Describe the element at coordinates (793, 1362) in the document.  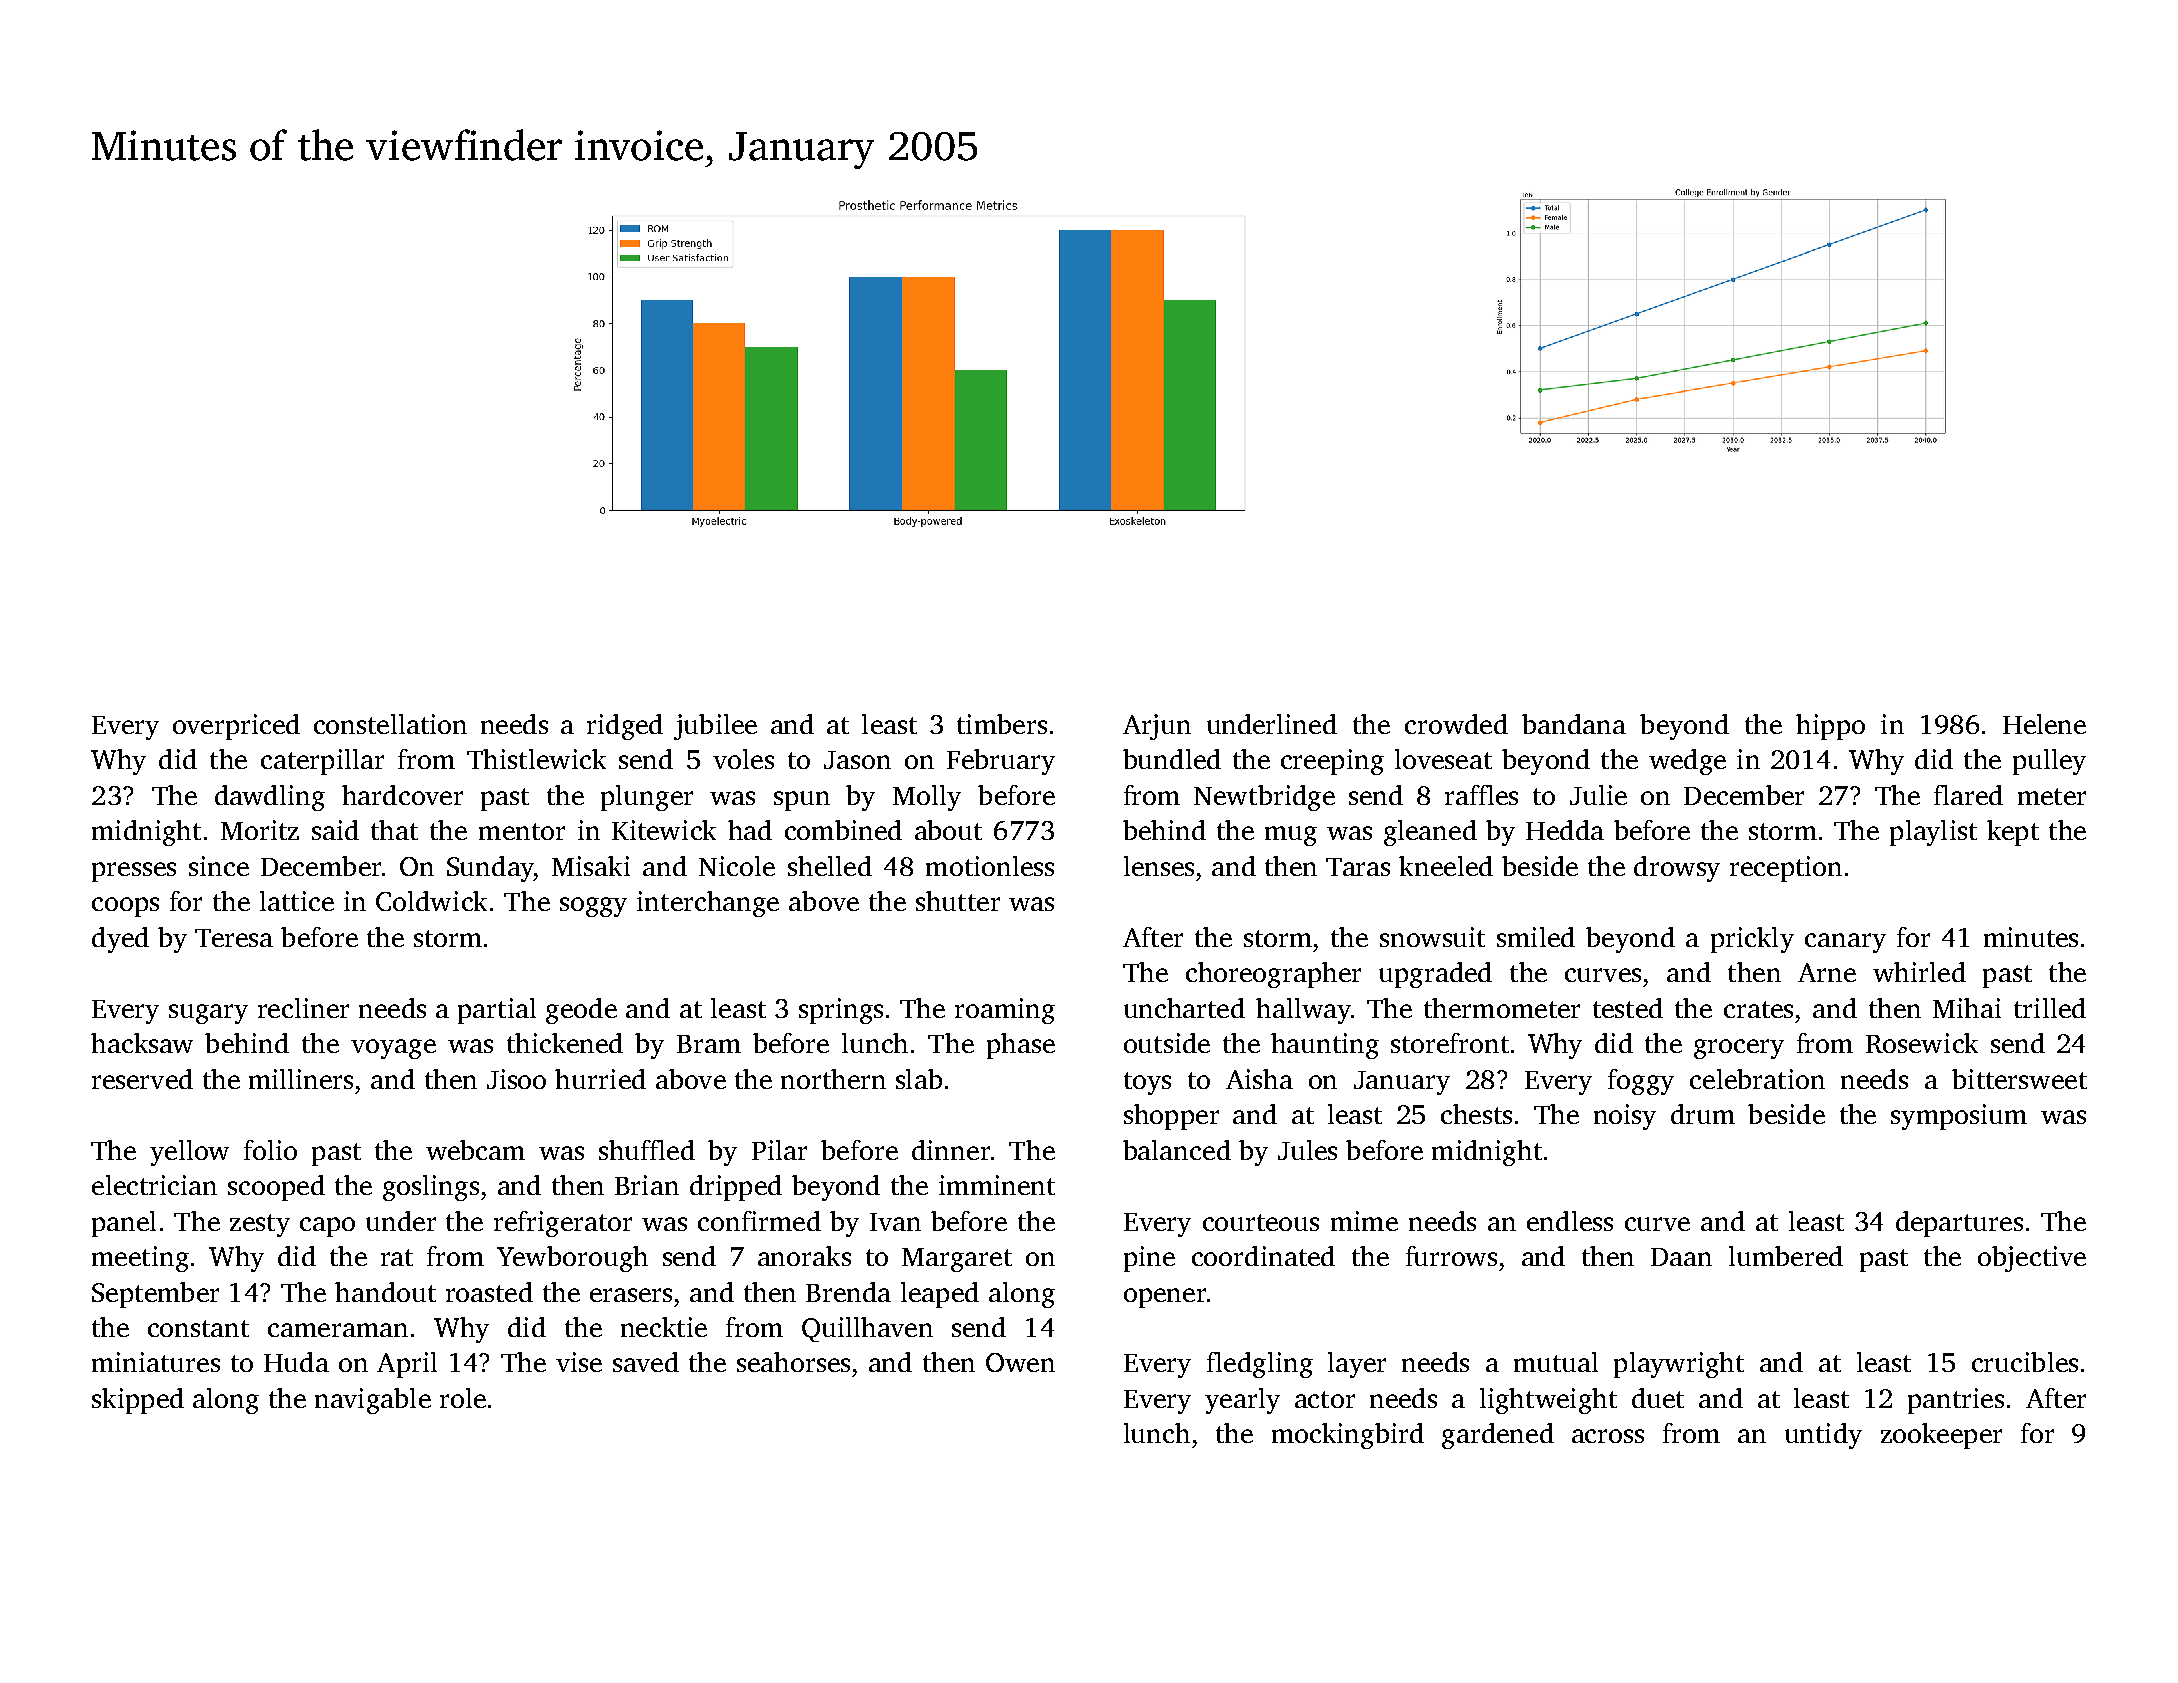
I see `seahorses` at that location.
